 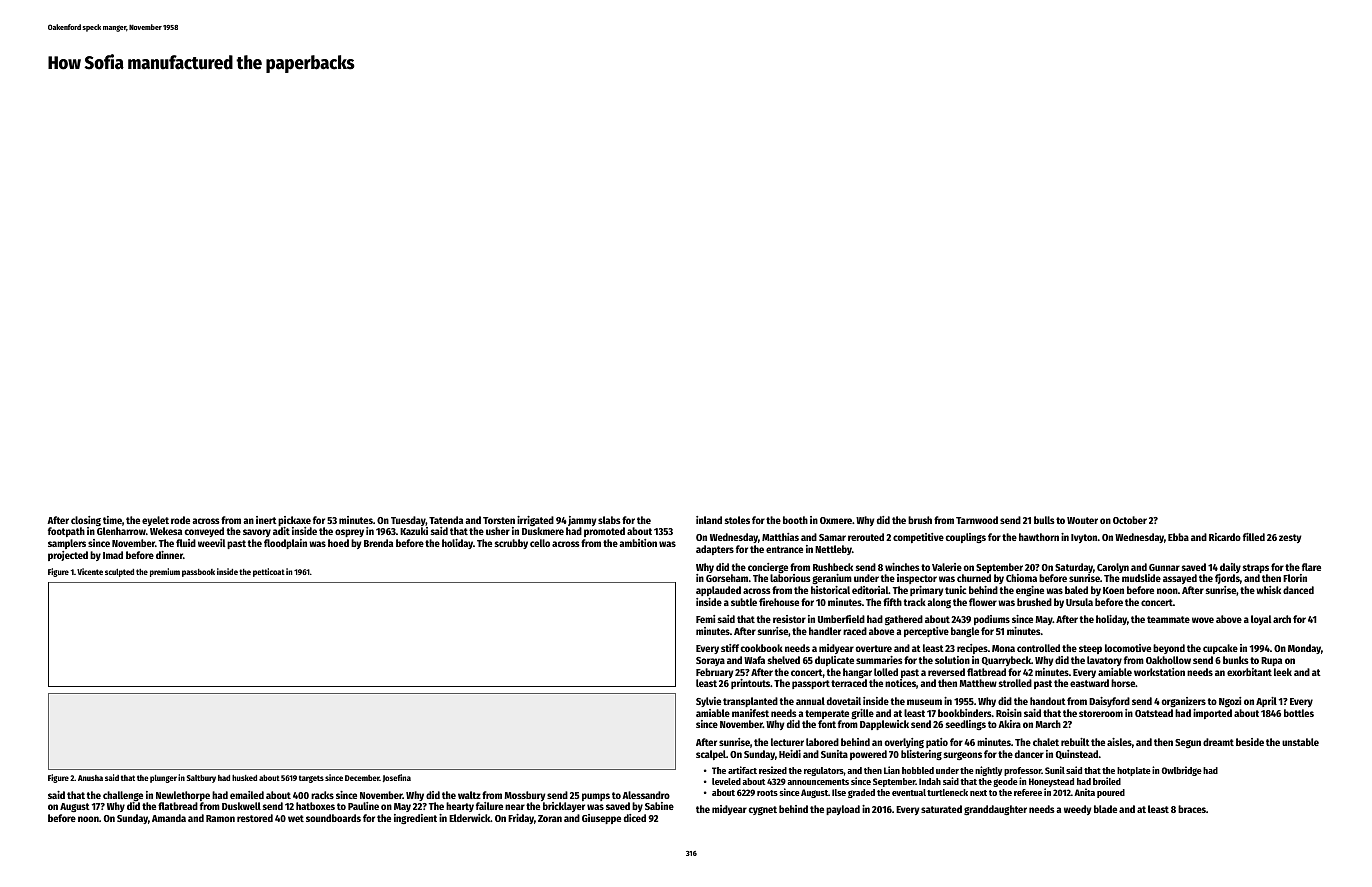 I want to click on inert, so click(x=266, y=520).
